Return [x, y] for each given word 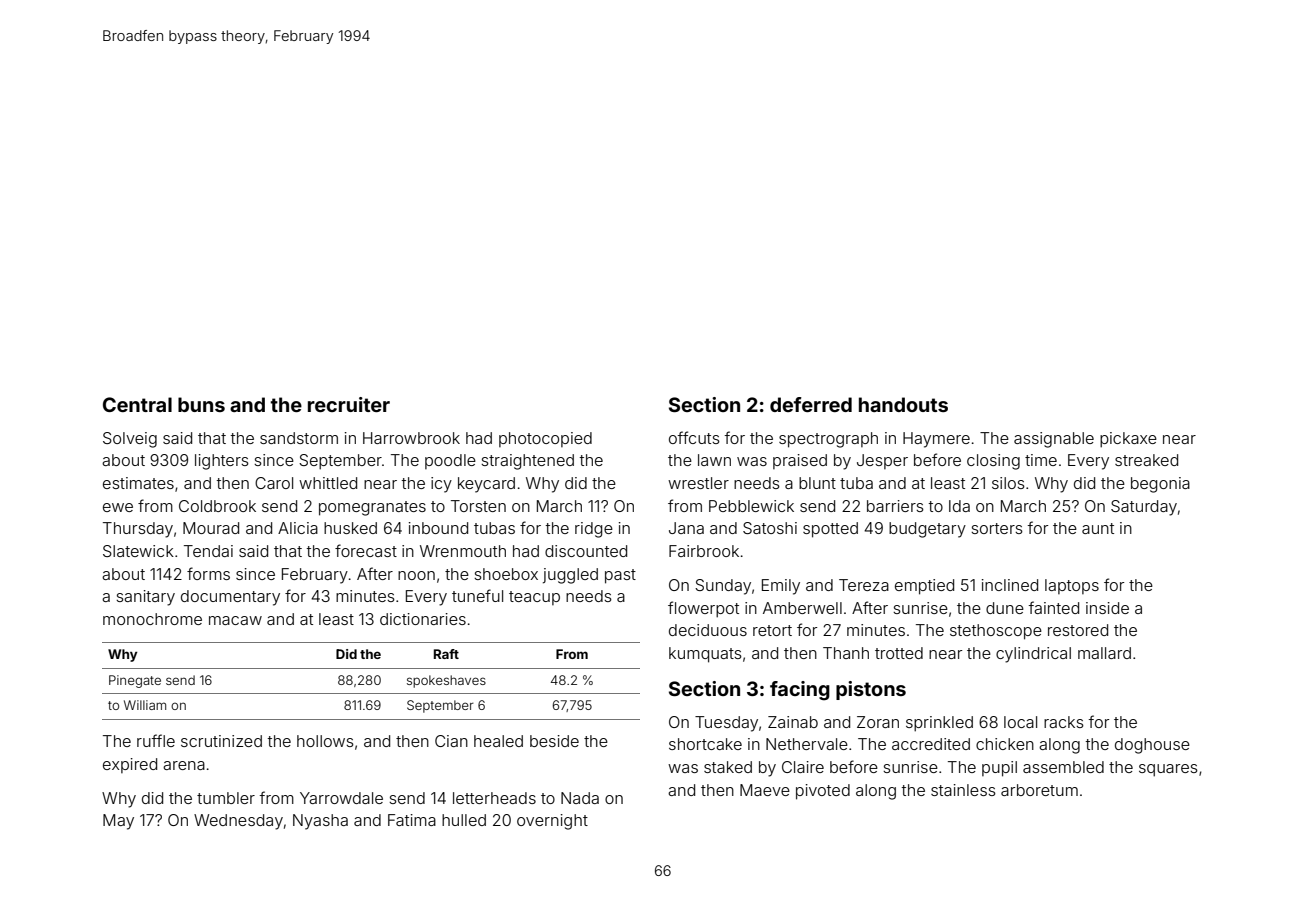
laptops [1072, 586]
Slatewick [138, 551]
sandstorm [299, 438]
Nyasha [320, 822]
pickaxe [1128, 440]
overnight [552, 822]
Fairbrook [704, 551]
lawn [714, 460]
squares [1168, 770]
